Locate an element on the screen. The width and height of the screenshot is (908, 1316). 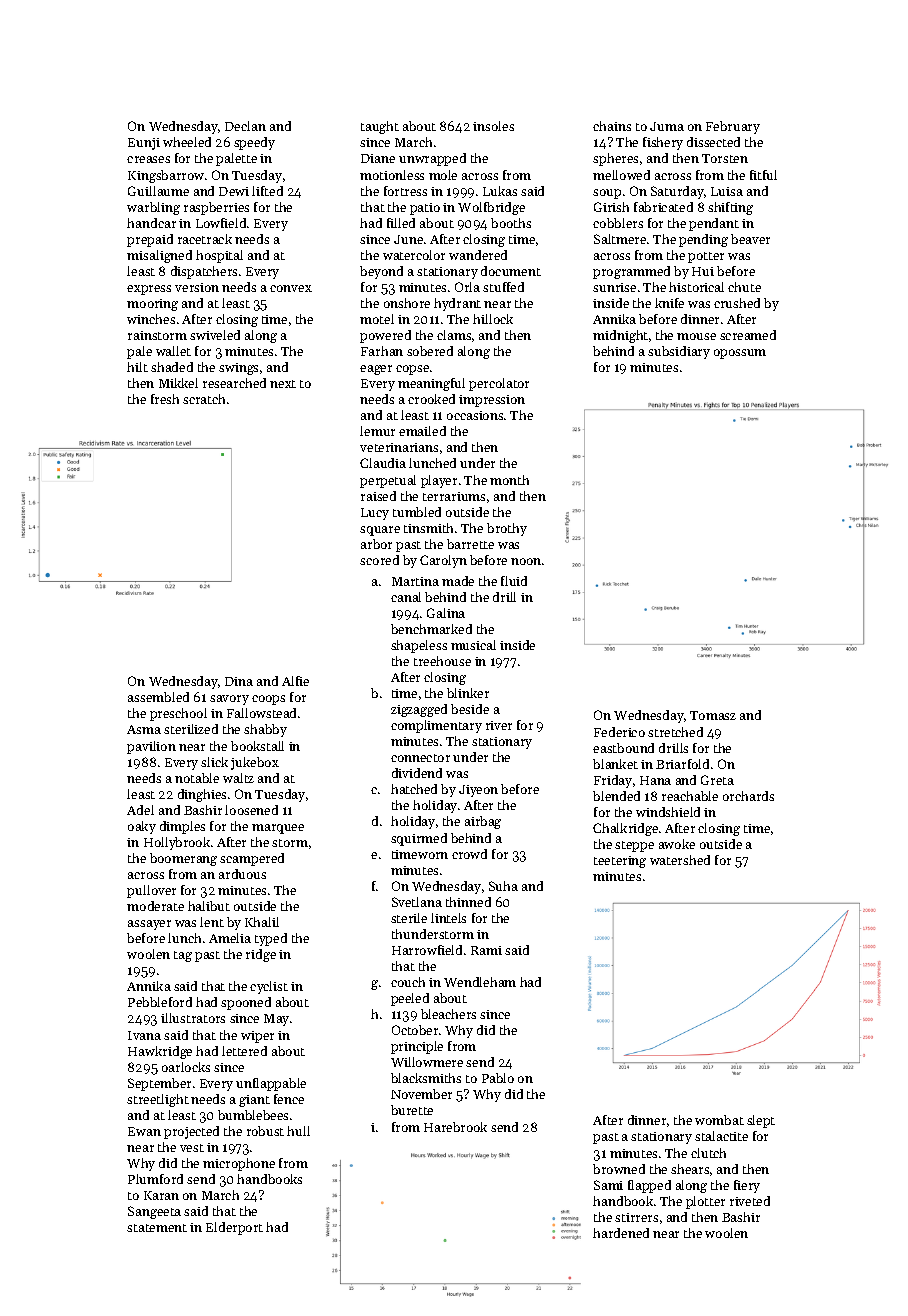
clams is located at coordinates (454, 335).
